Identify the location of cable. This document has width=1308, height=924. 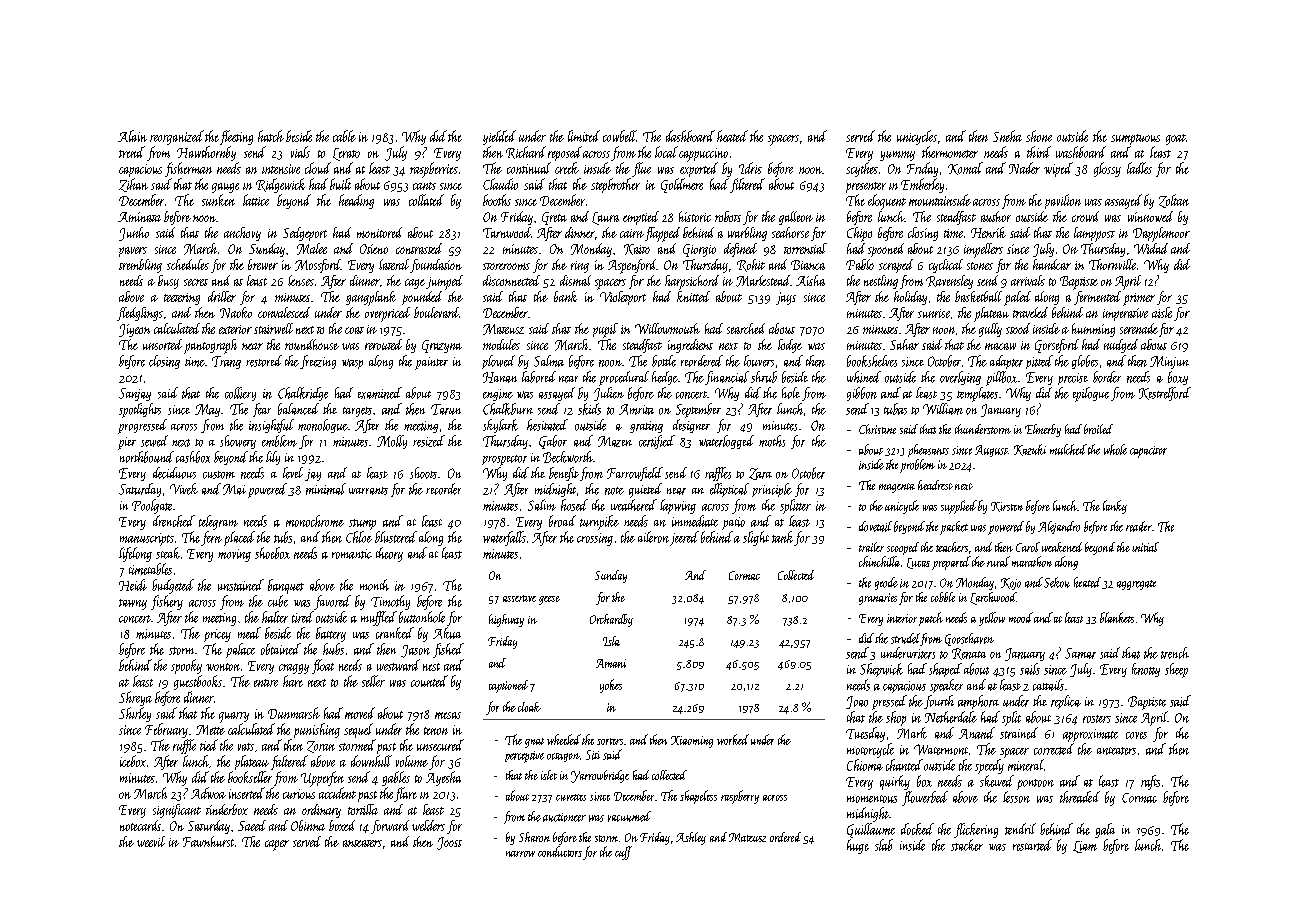
(344, 136).
